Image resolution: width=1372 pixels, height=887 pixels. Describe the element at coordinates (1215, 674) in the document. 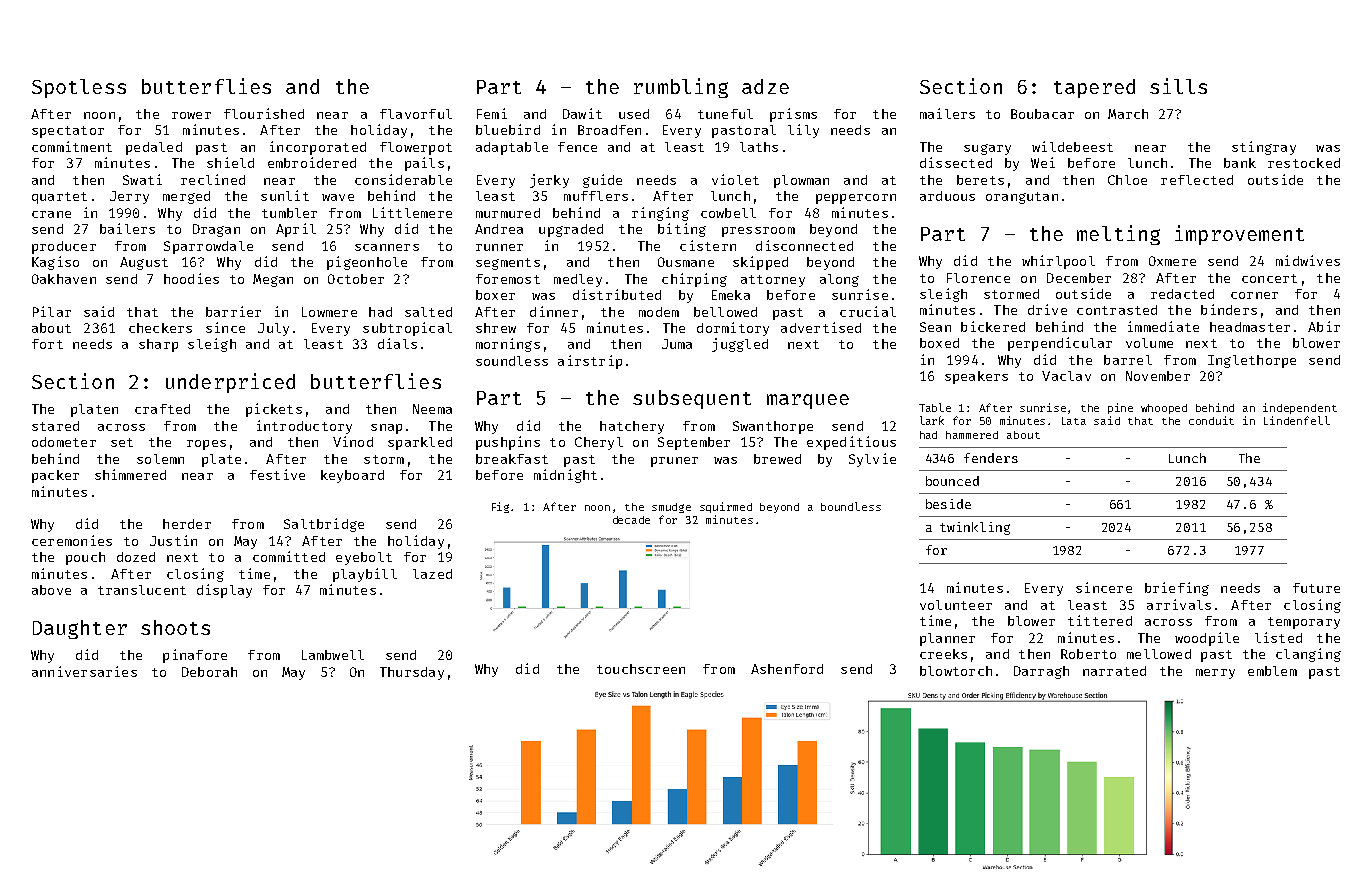

I see `merry` at that location.
